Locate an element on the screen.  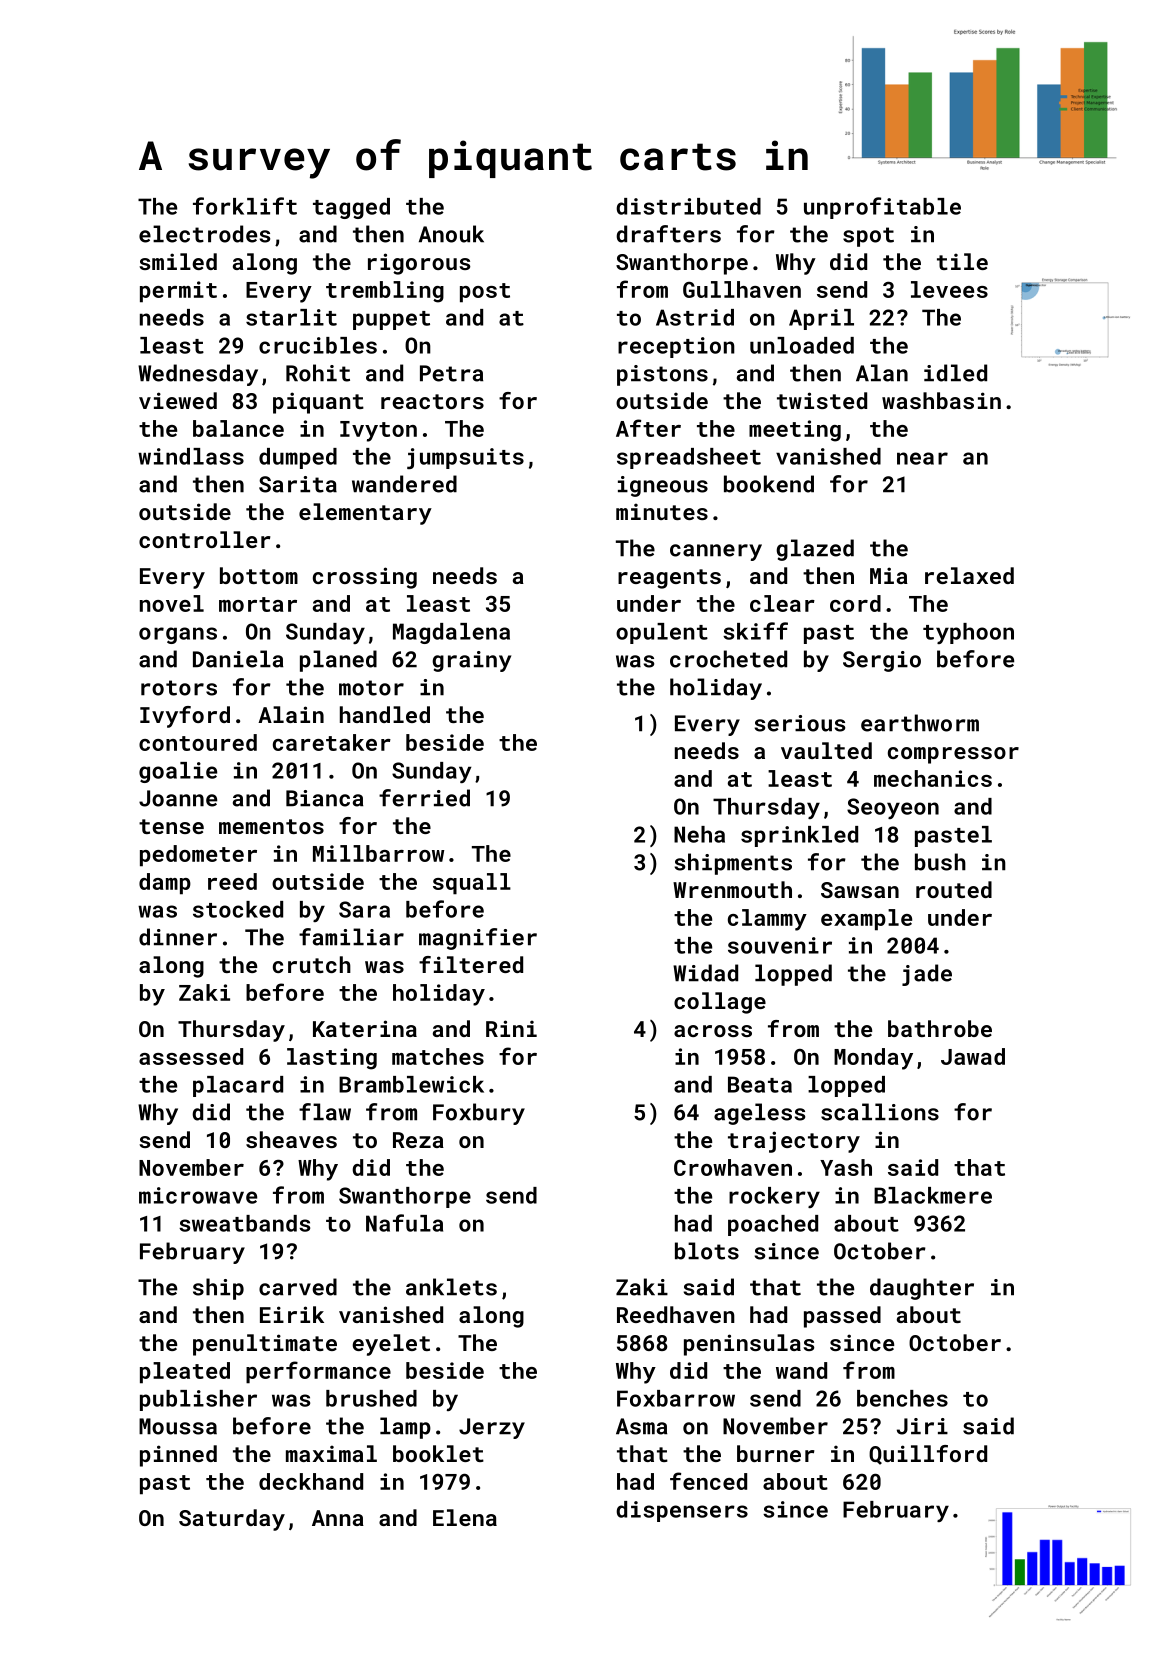
jumpsuits is located at coordinates (465, 458).
